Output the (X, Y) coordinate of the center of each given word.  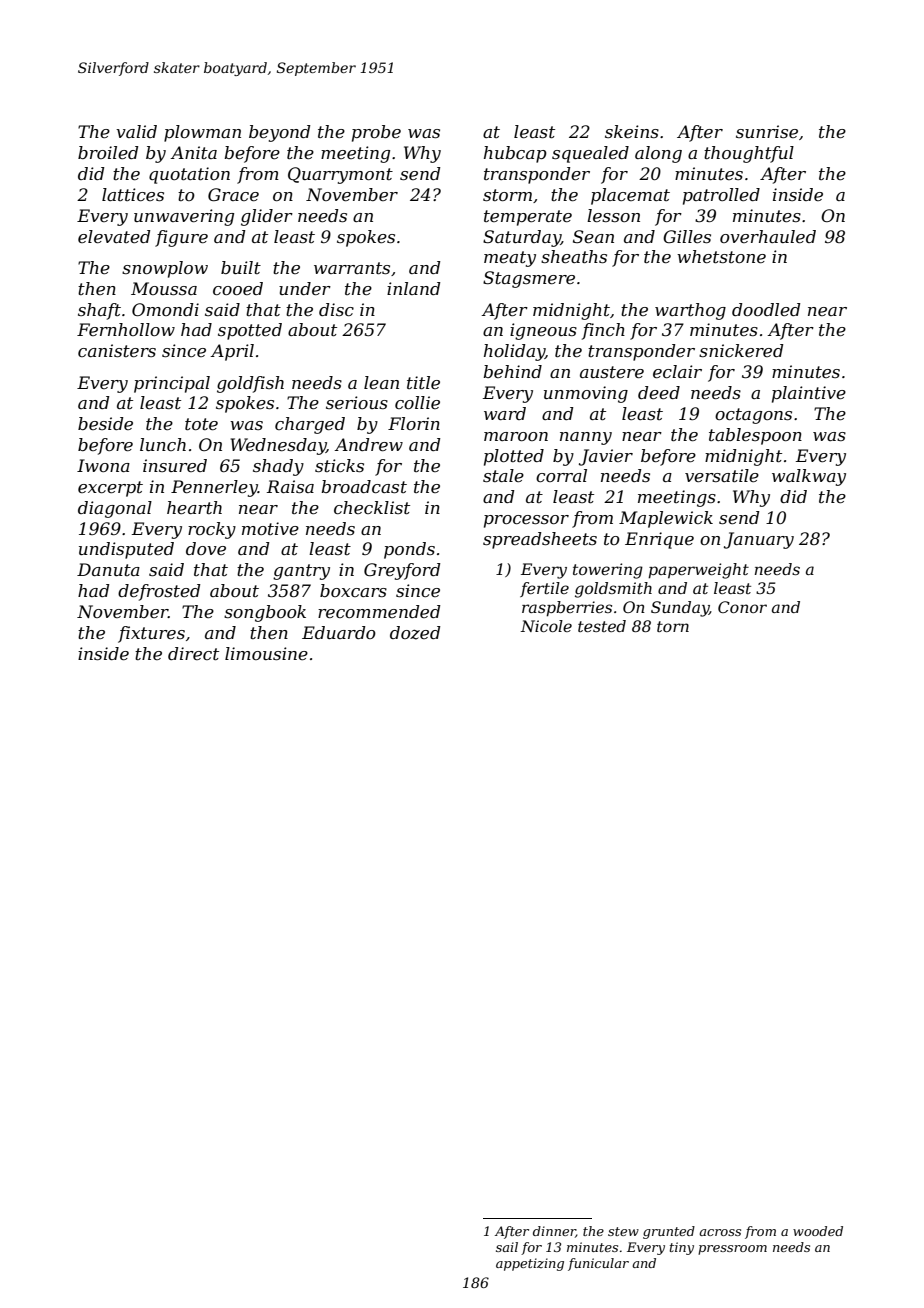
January (759, 540)
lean (381, 382)
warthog (690, 311)
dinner (554, 1232)
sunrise (767, 131)
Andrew (368, 444)
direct (193, 653)
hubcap (515, 154)
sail (507, 1247)
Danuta (108, 569)
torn (673, 626)
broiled (108, 152)
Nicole (546, 626)
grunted (669, 1232)
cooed (238, 288)
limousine (266, 653)
